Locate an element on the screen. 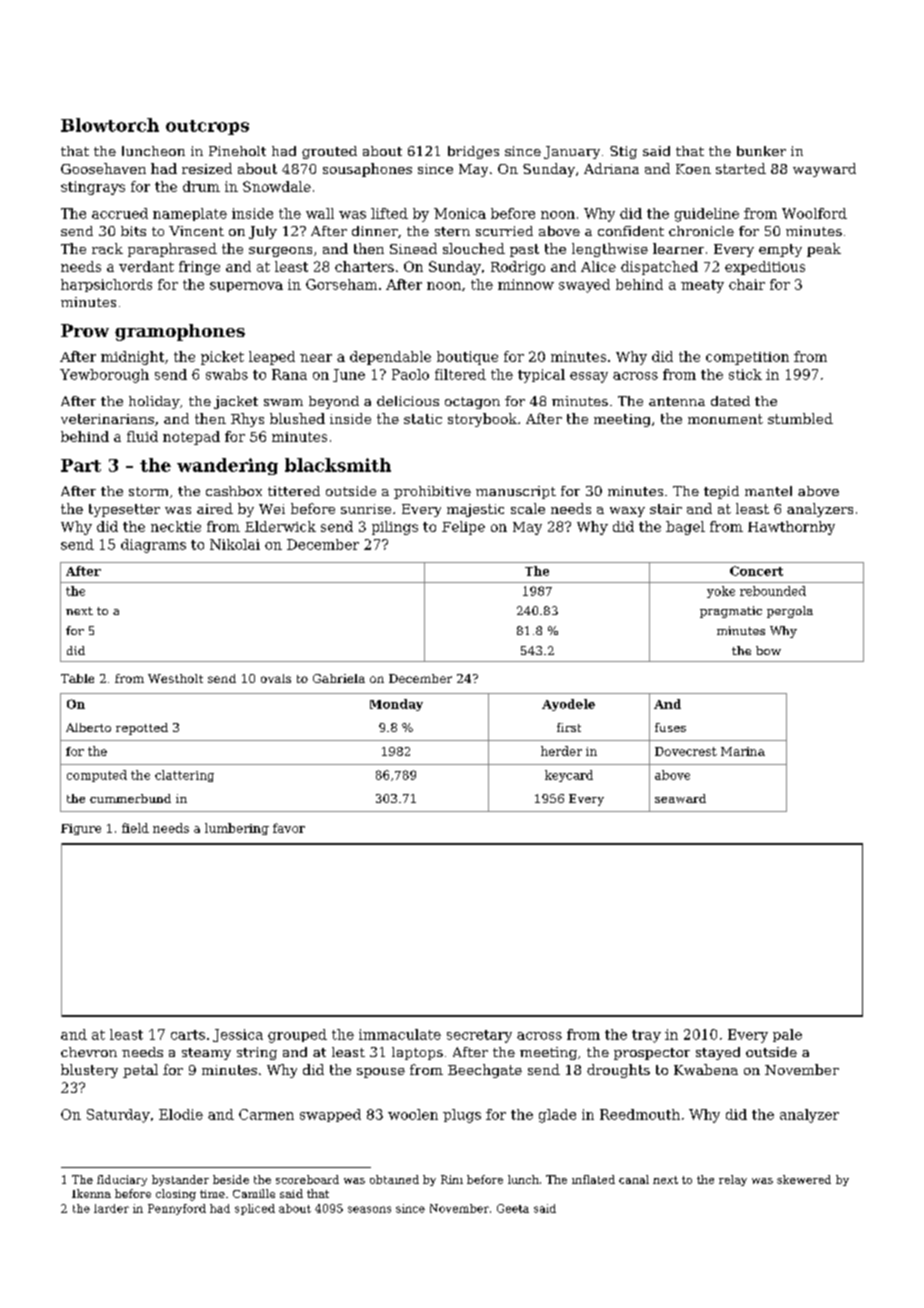 The image size is (924, 1308). January is located at coordinates (572, 152).
